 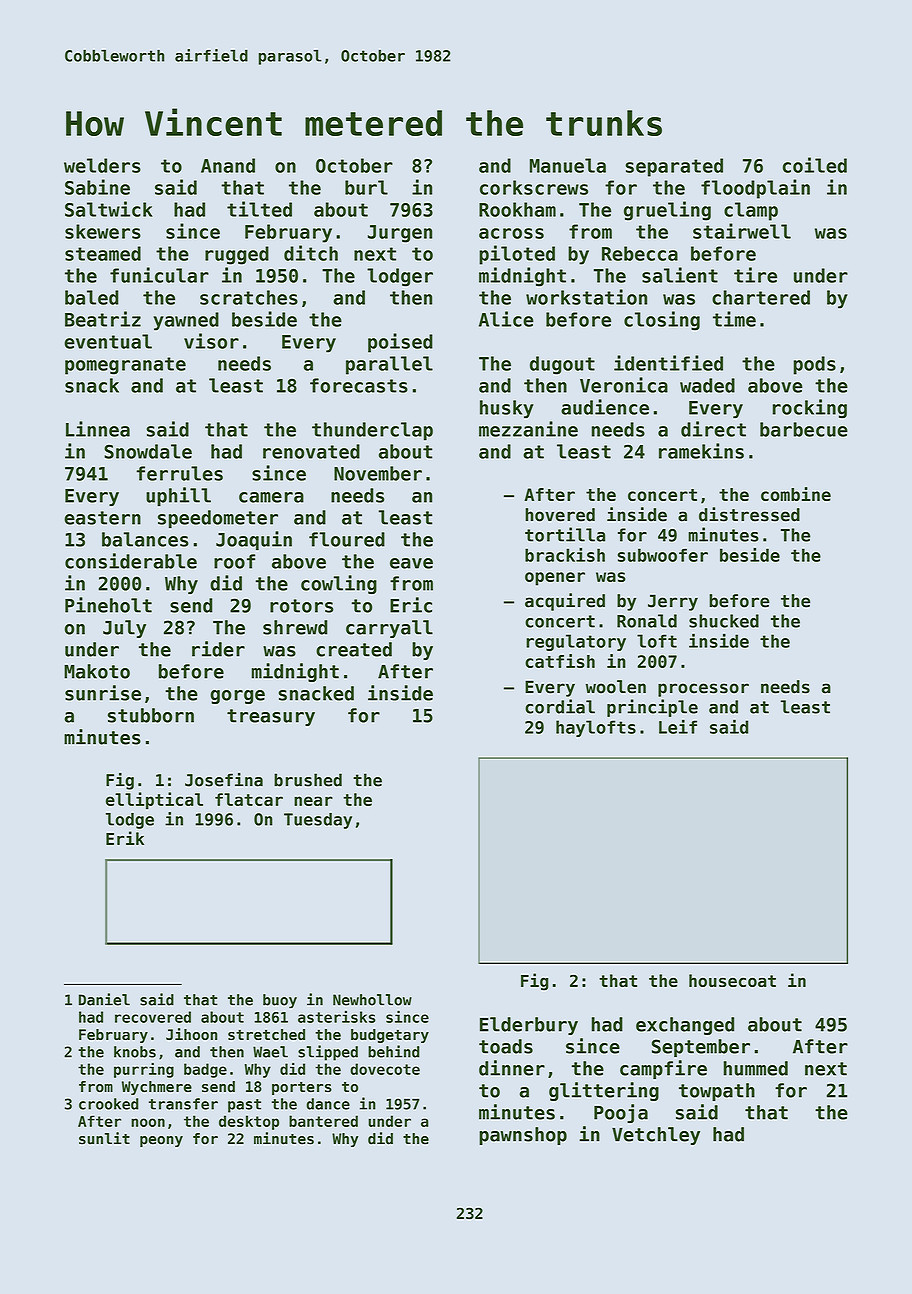 I want to click on tire, so click(x=755, y=275).
